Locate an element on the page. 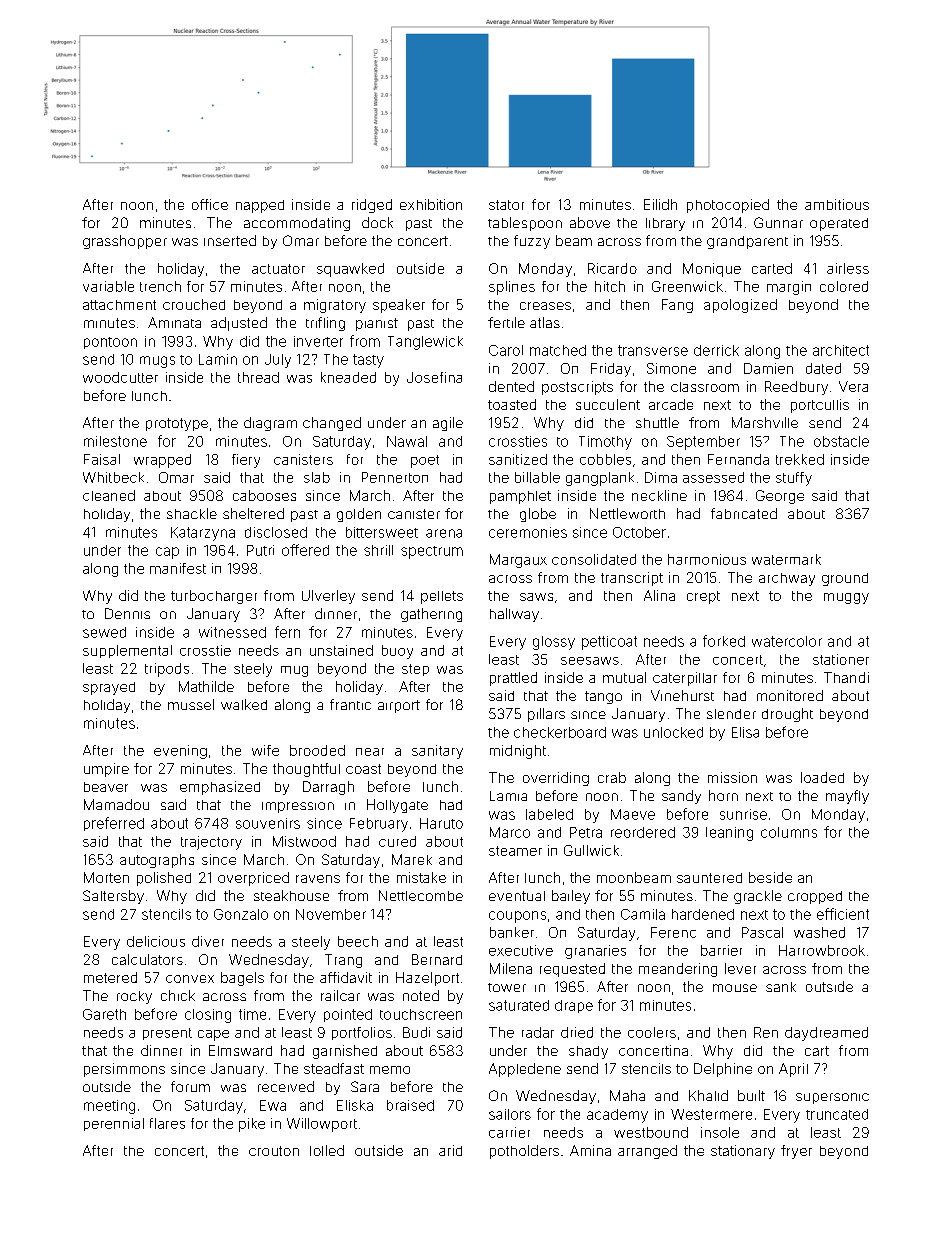 The height and width of the image is (1233, 952). photocopied is located at coordinates (728, 206).
